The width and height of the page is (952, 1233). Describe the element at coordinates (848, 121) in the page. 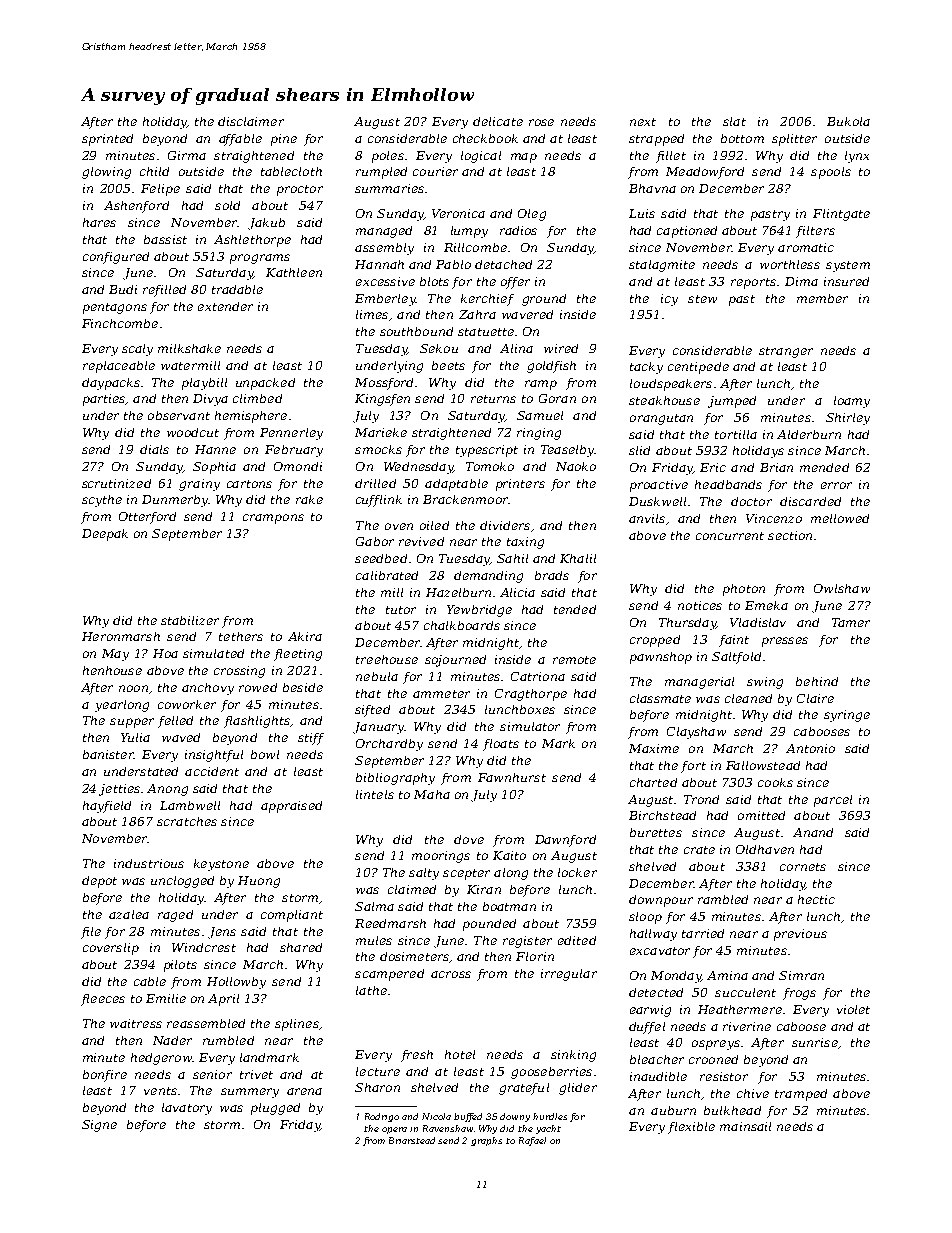

I see `Bukola` at that location.
